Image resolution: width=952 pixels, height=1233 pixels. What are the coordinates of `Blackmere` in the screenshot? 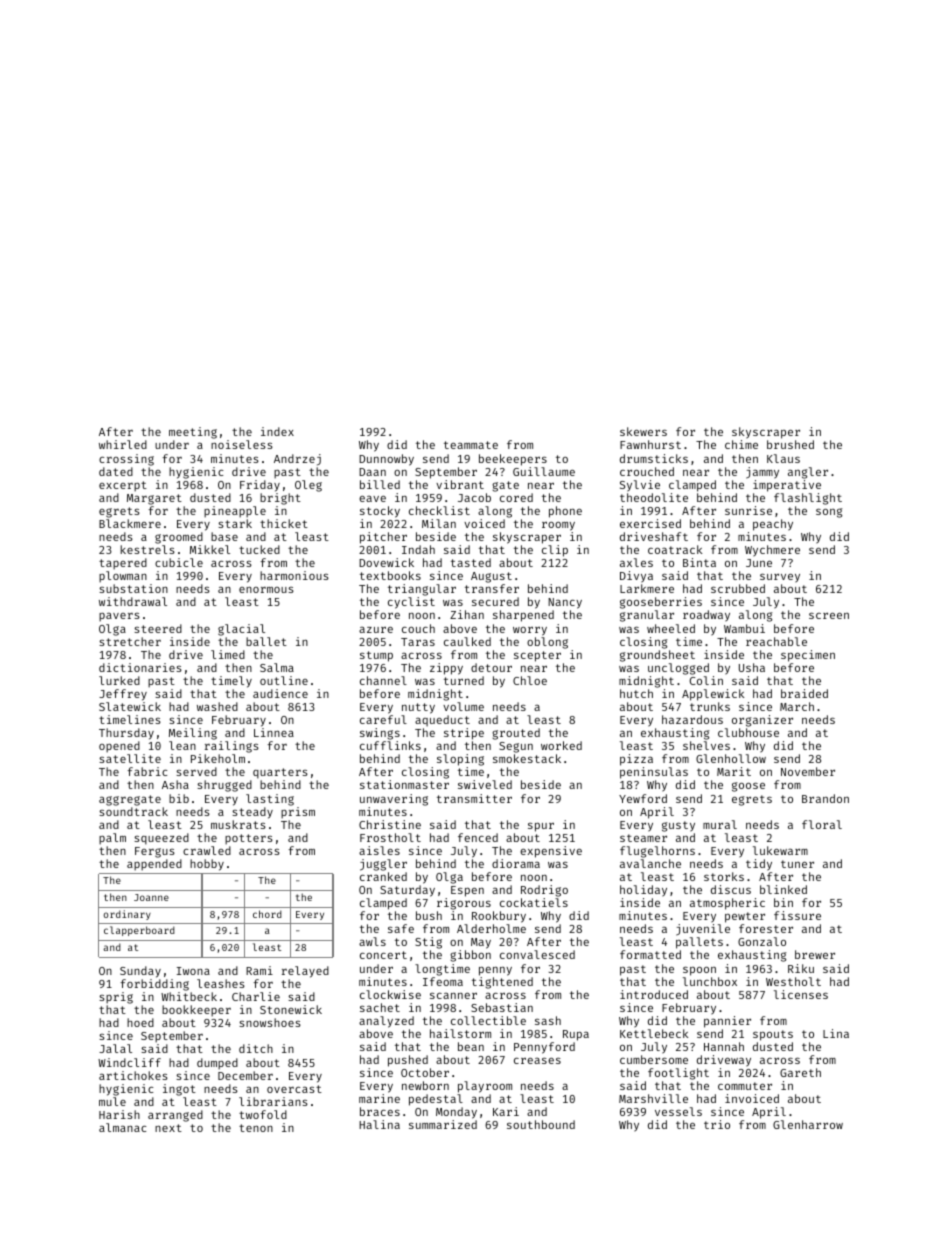 It's located at (130, 523).
